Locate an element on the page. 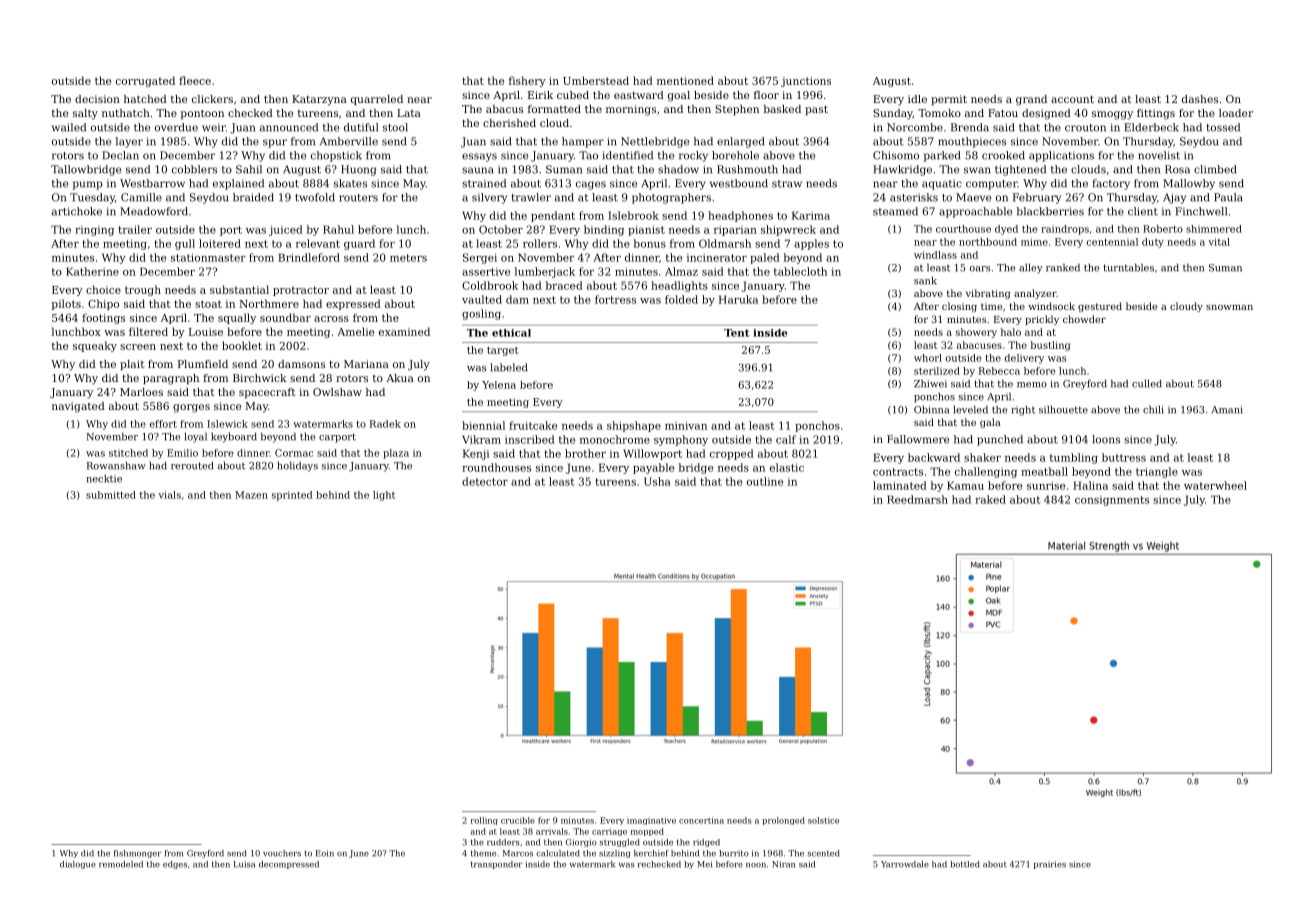  submitted is located at coordinates (111, 495).
